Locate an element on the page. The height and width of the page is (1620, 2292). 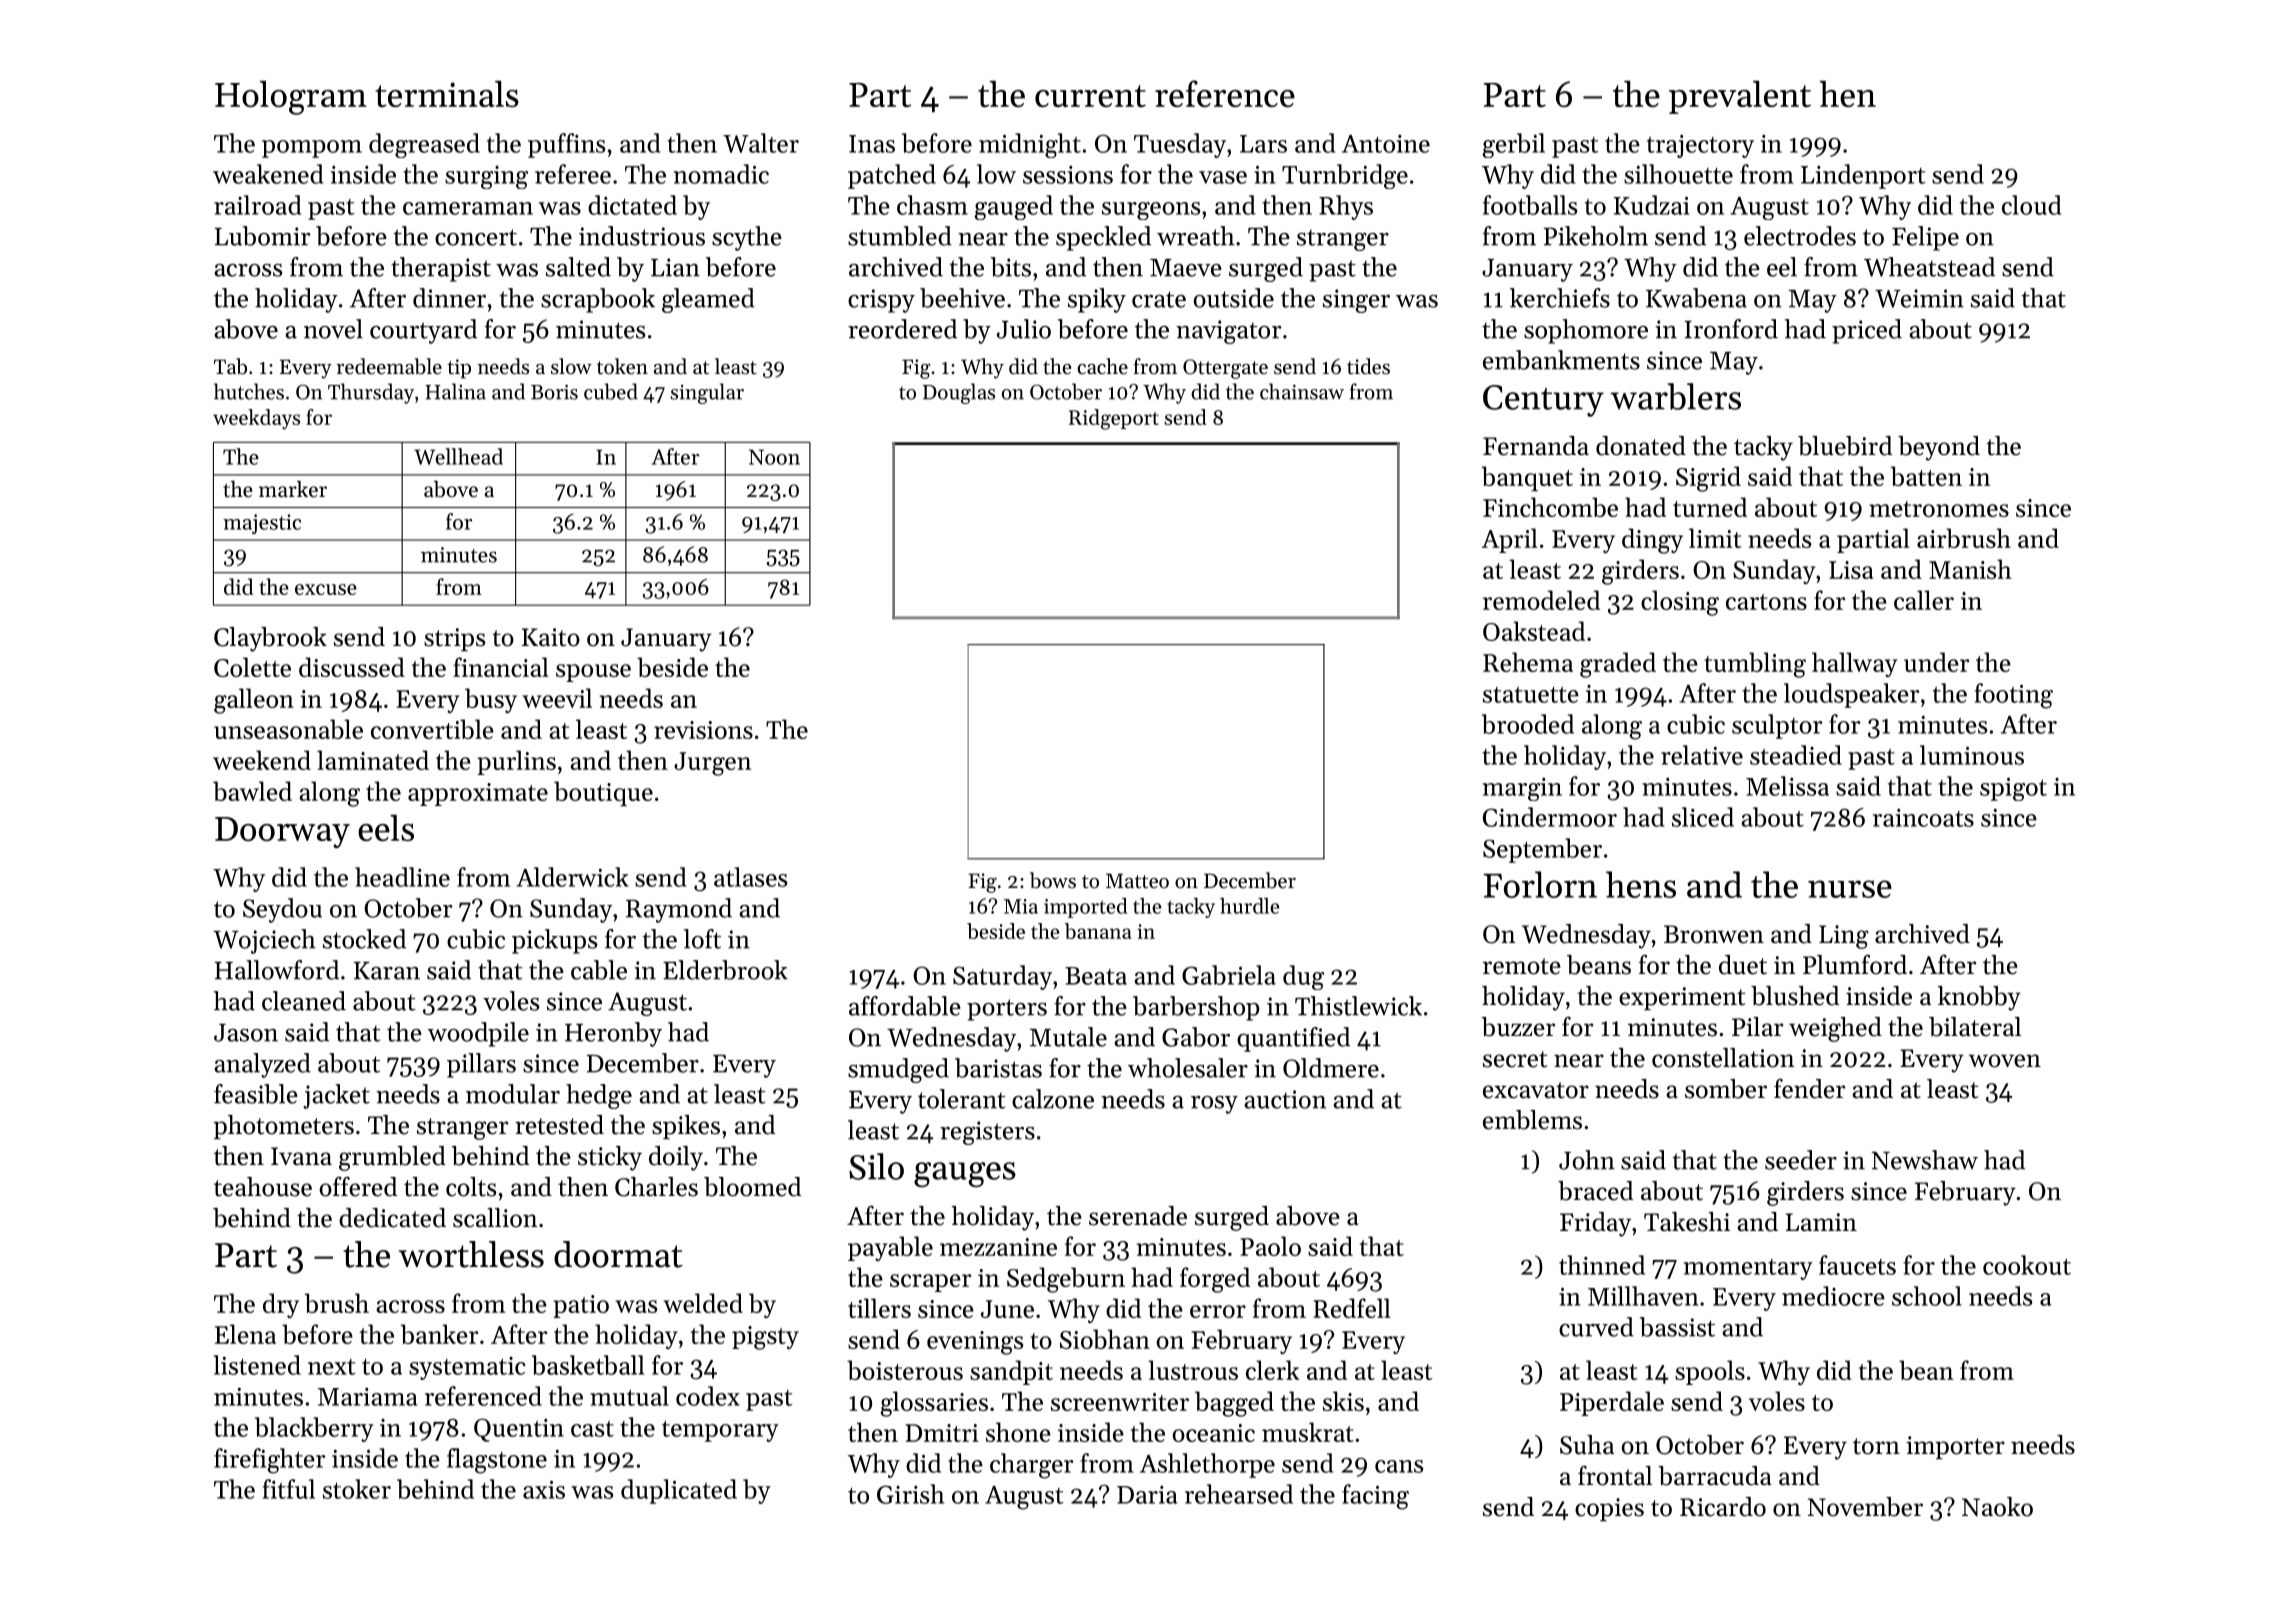
prevalent is located at coordinates (1740, 97).
